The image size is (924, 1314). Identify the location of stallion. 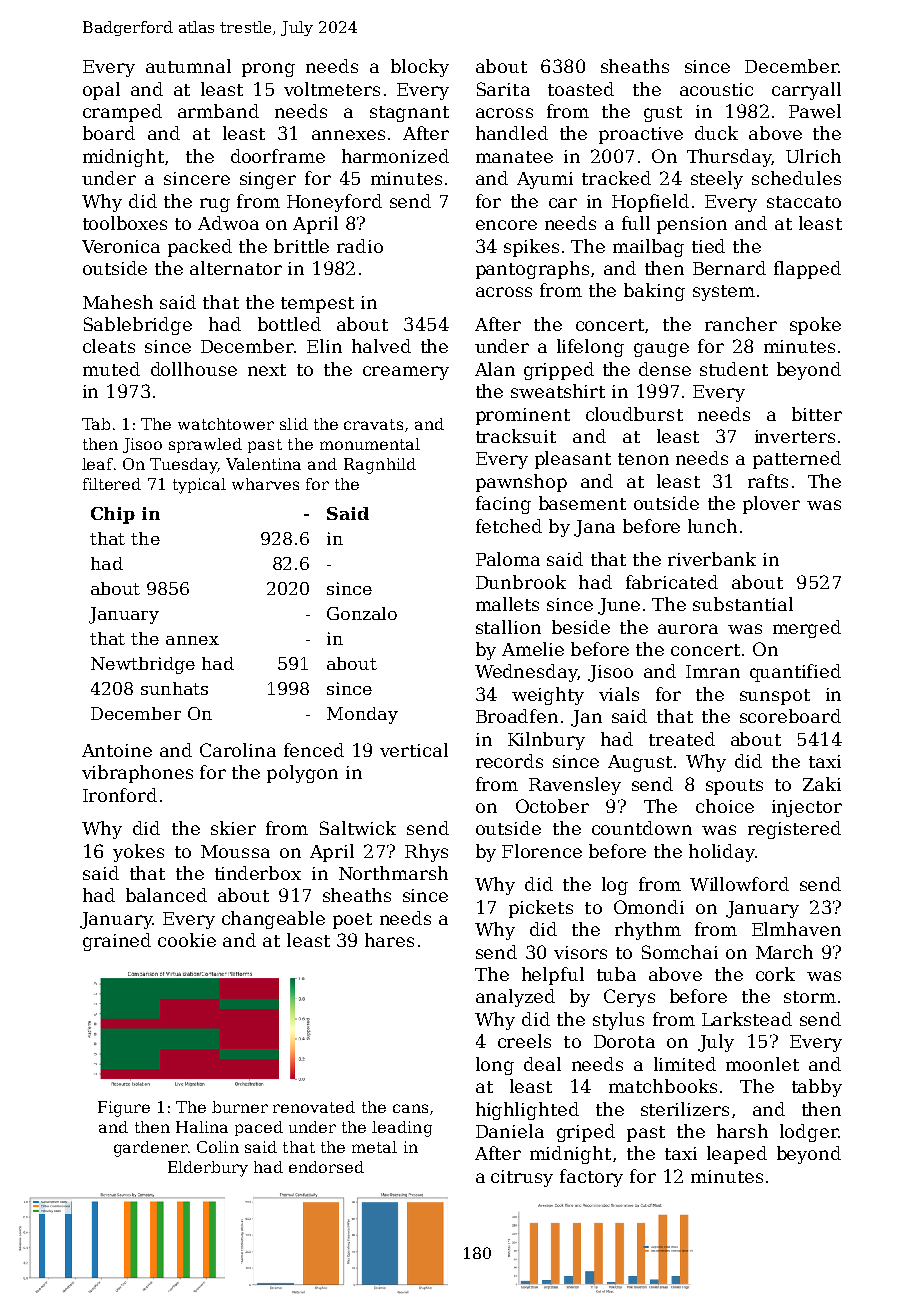
(508, 627).
